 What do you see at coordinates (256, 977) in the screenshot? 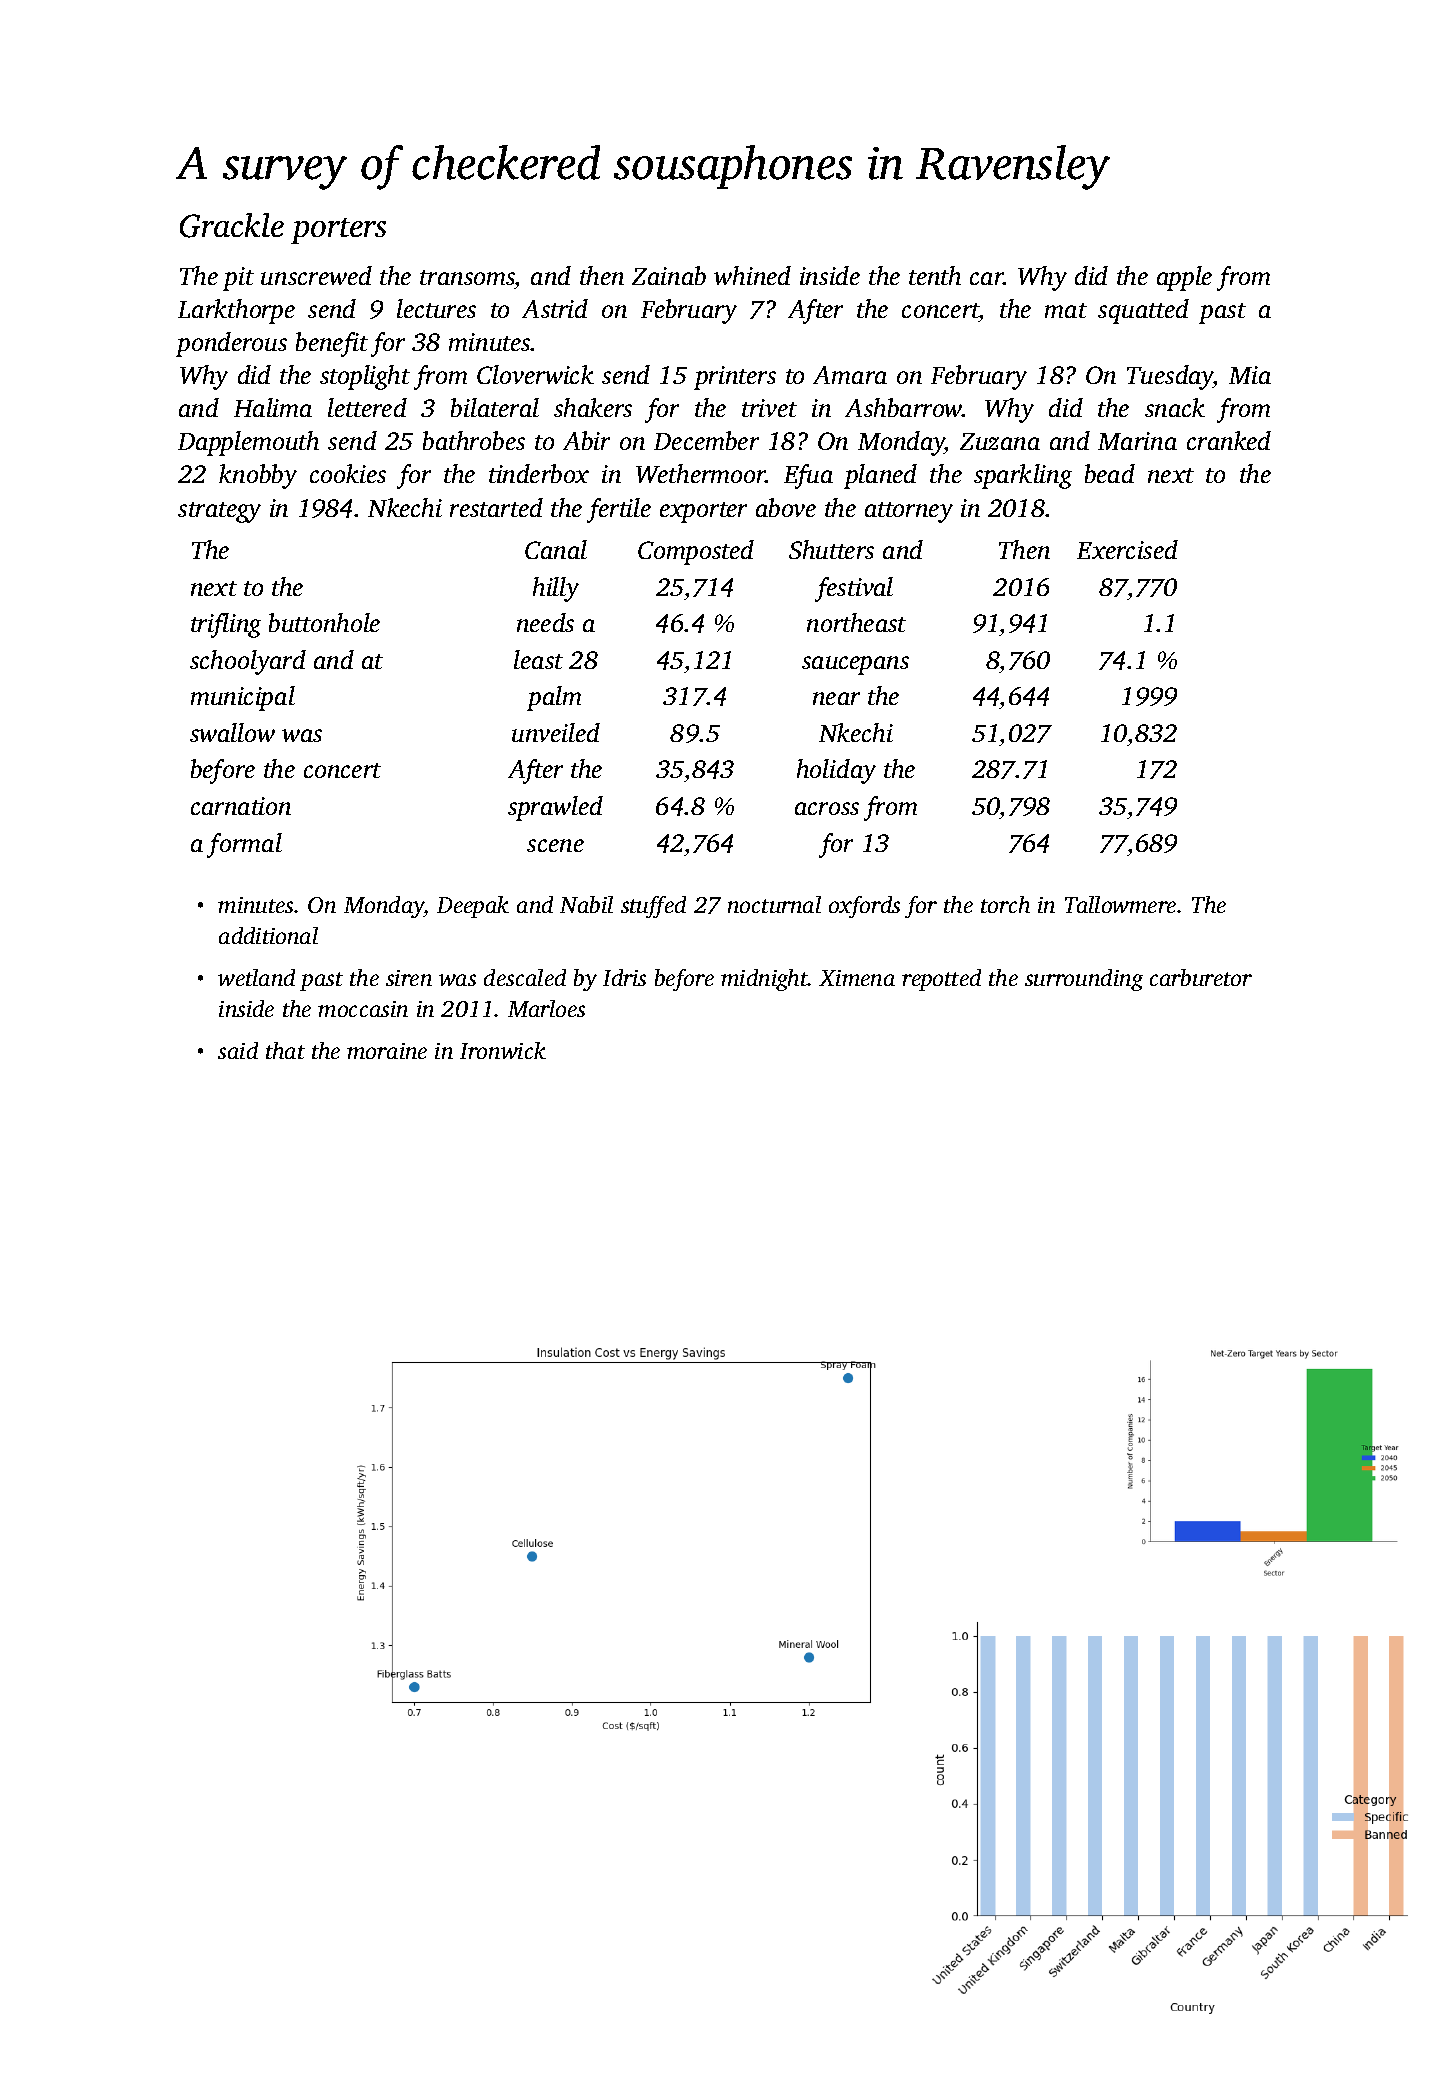
I see `wetland` at bounding box center [256, 977].
